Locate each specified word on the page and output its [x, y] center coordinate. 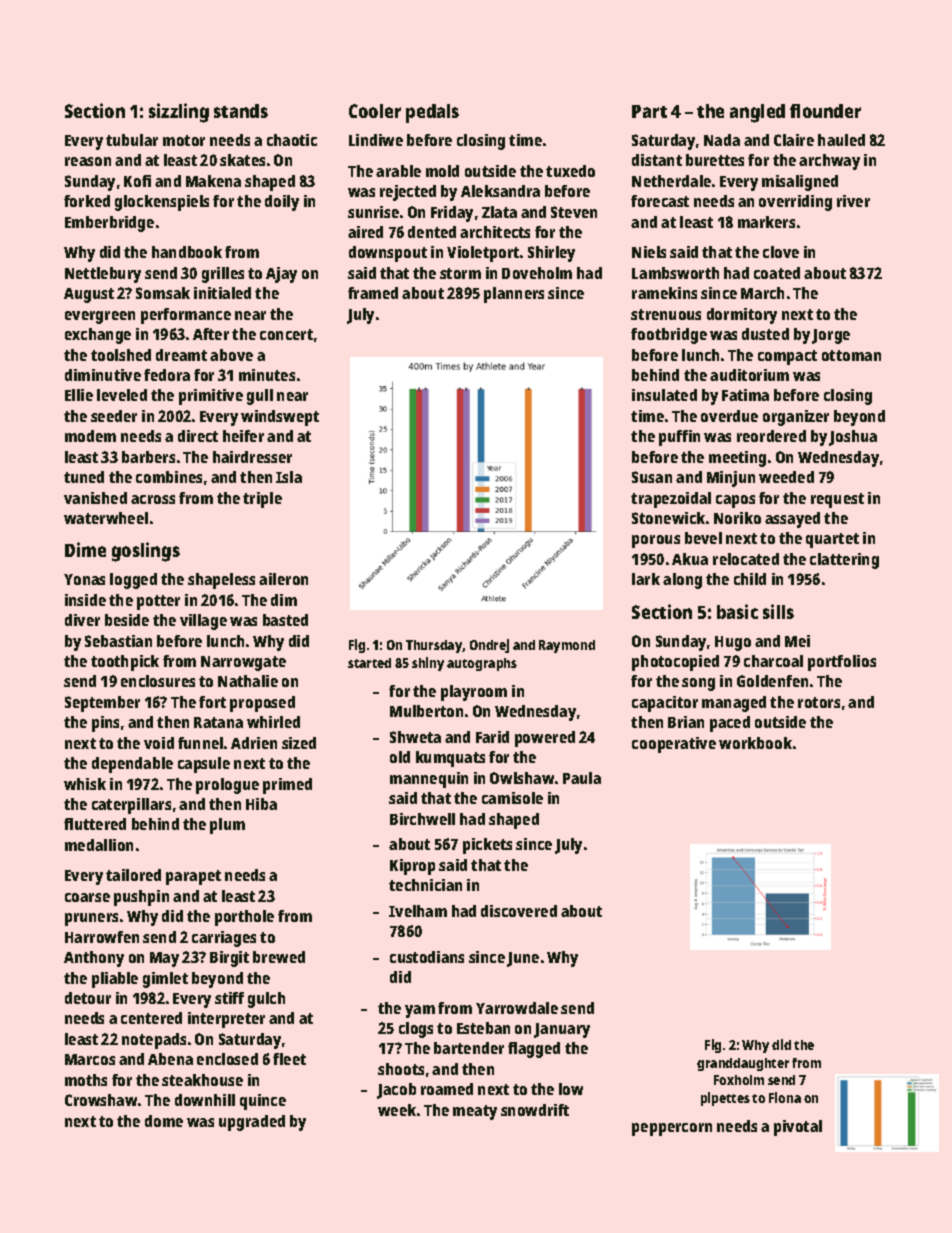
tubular [132, 140]
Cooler [375, 111]
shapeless [221, 581]
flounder [825, 111]
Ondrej [489, 646]
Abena [170, 1059]
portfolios [842, 663]
